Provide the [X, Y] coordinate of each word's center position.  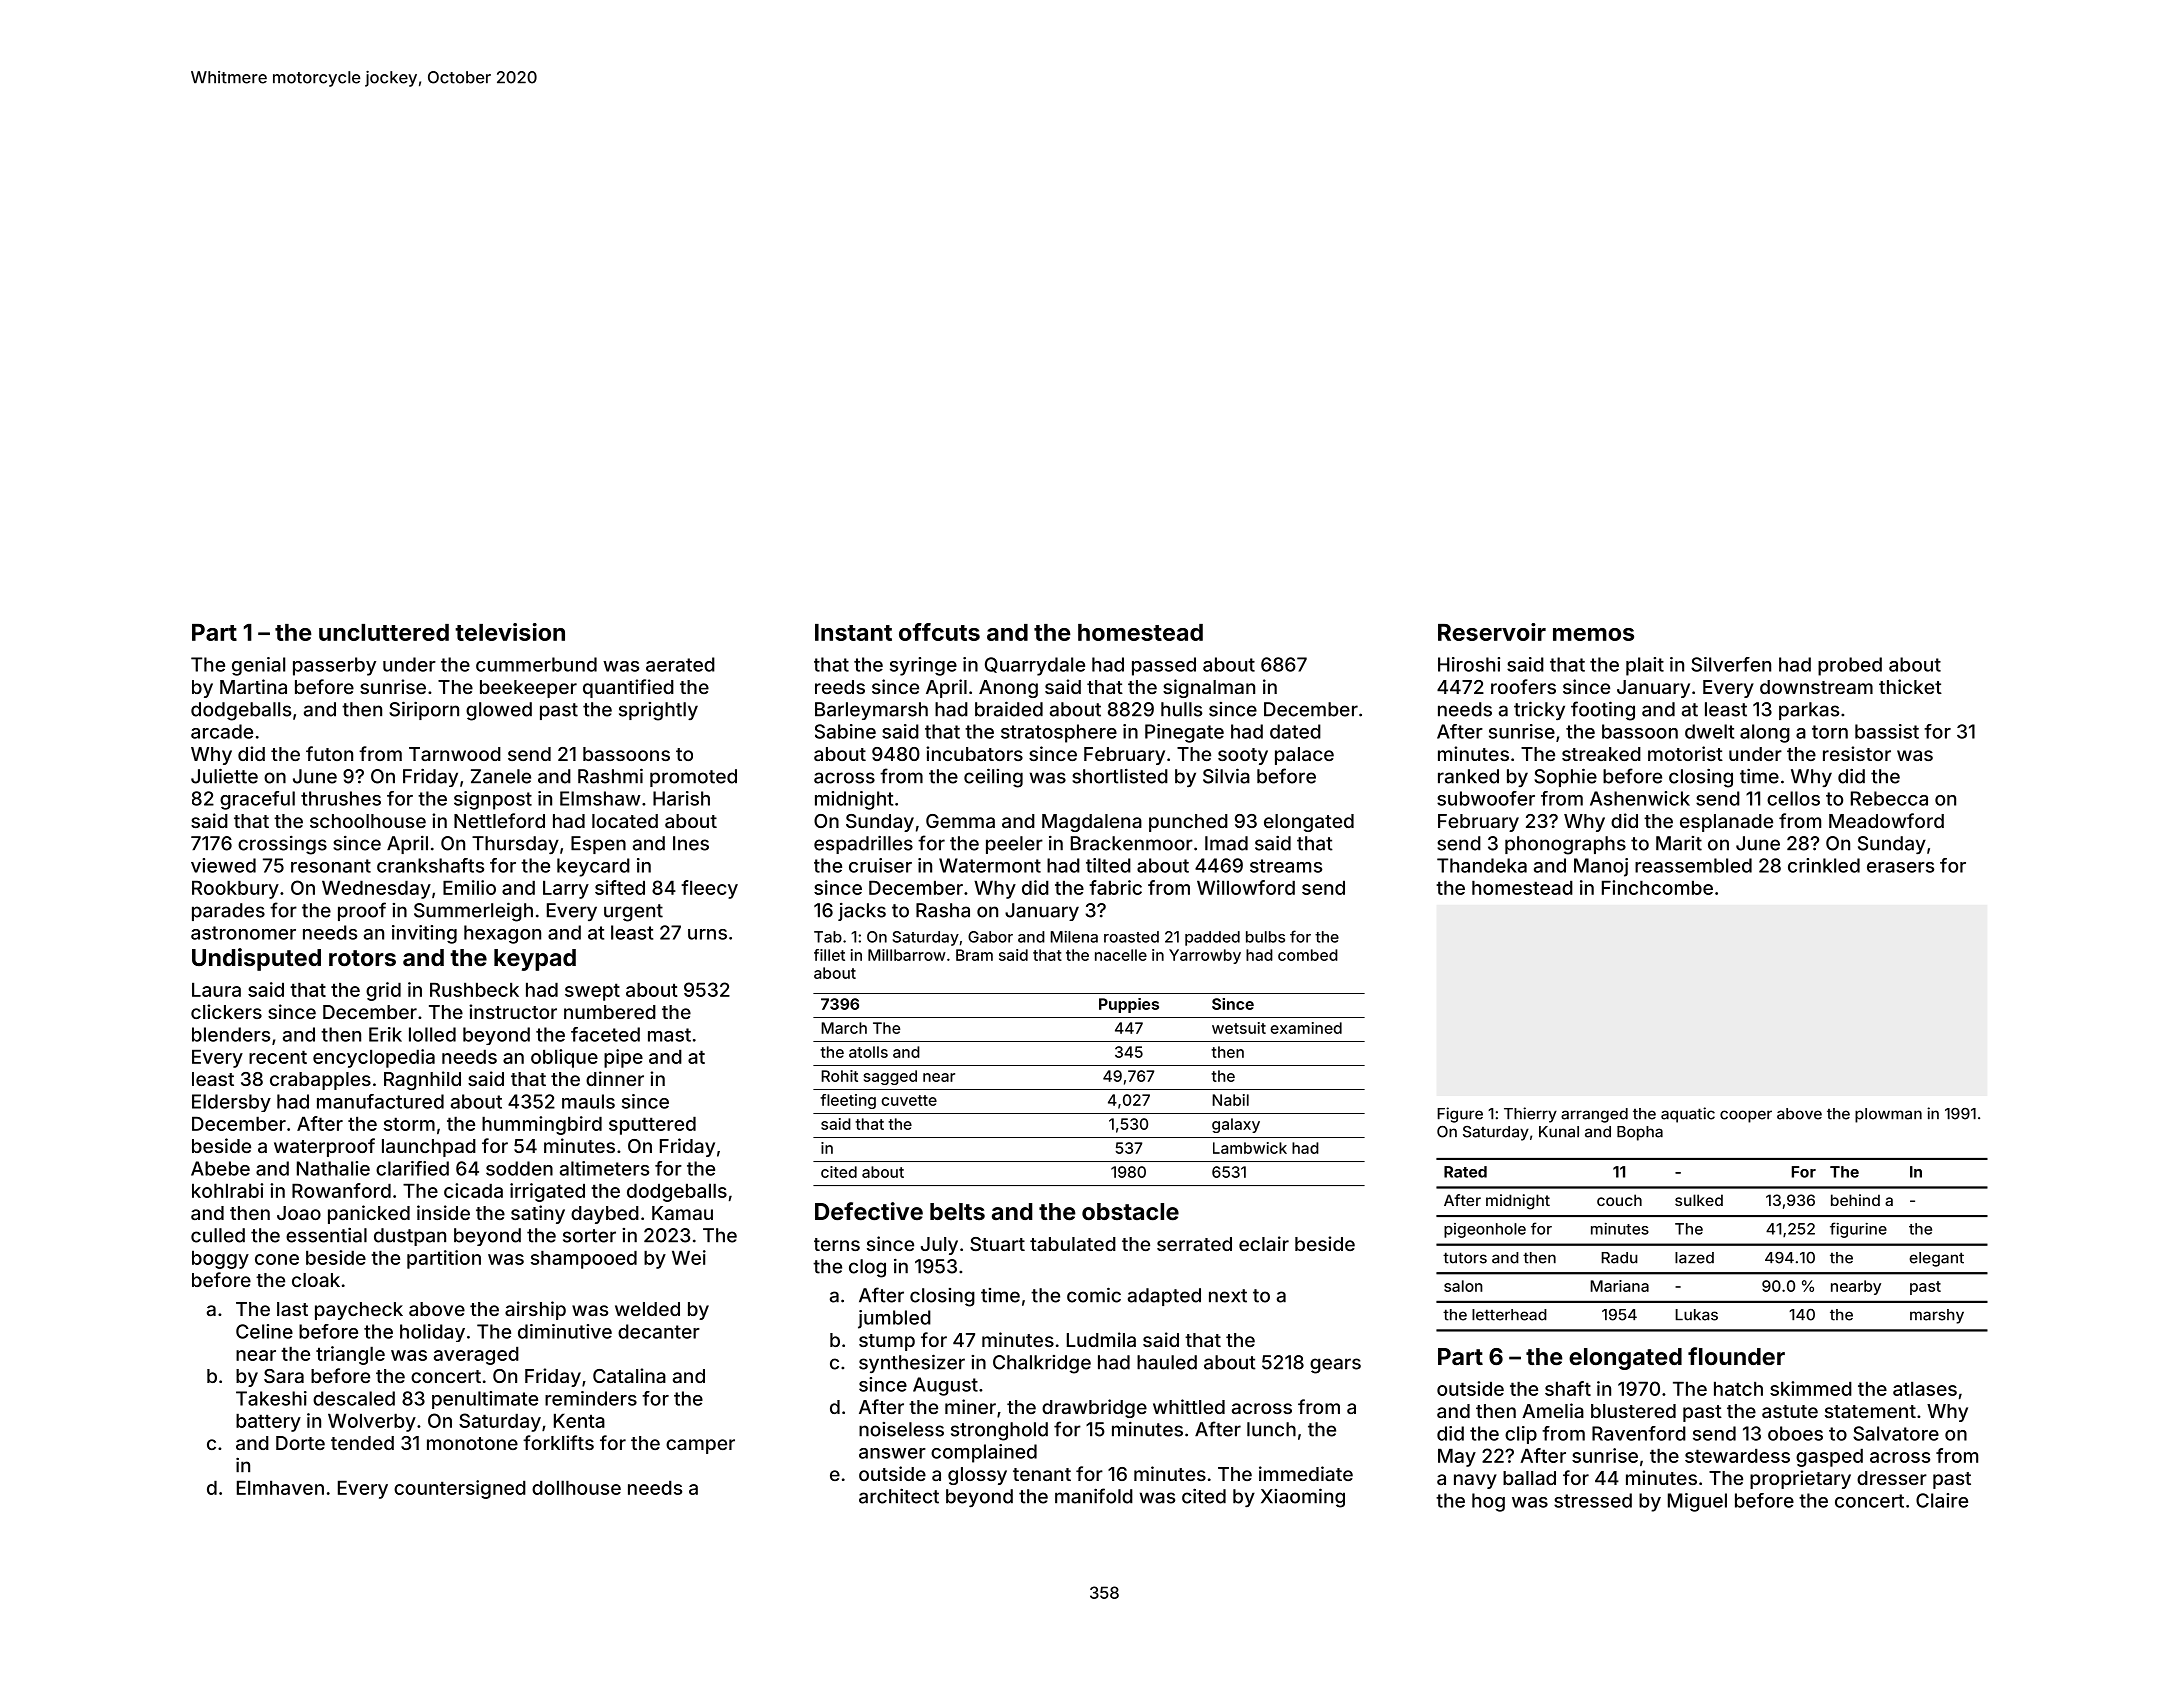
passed [1164, 666]
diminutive [565, 1331]
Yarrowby [1205, 956]
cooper [1746, 1116]
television [510, 632]
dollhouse [576, 1487]
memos [1593, 634]
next [1228, 1296]
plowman [1888, 1115]
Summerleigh [473, 912]
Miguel [1697, 1502]
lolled [432, 1034]
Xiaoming [1303, 1498]
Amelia [1553, 1410]
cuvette [909, 1100]
